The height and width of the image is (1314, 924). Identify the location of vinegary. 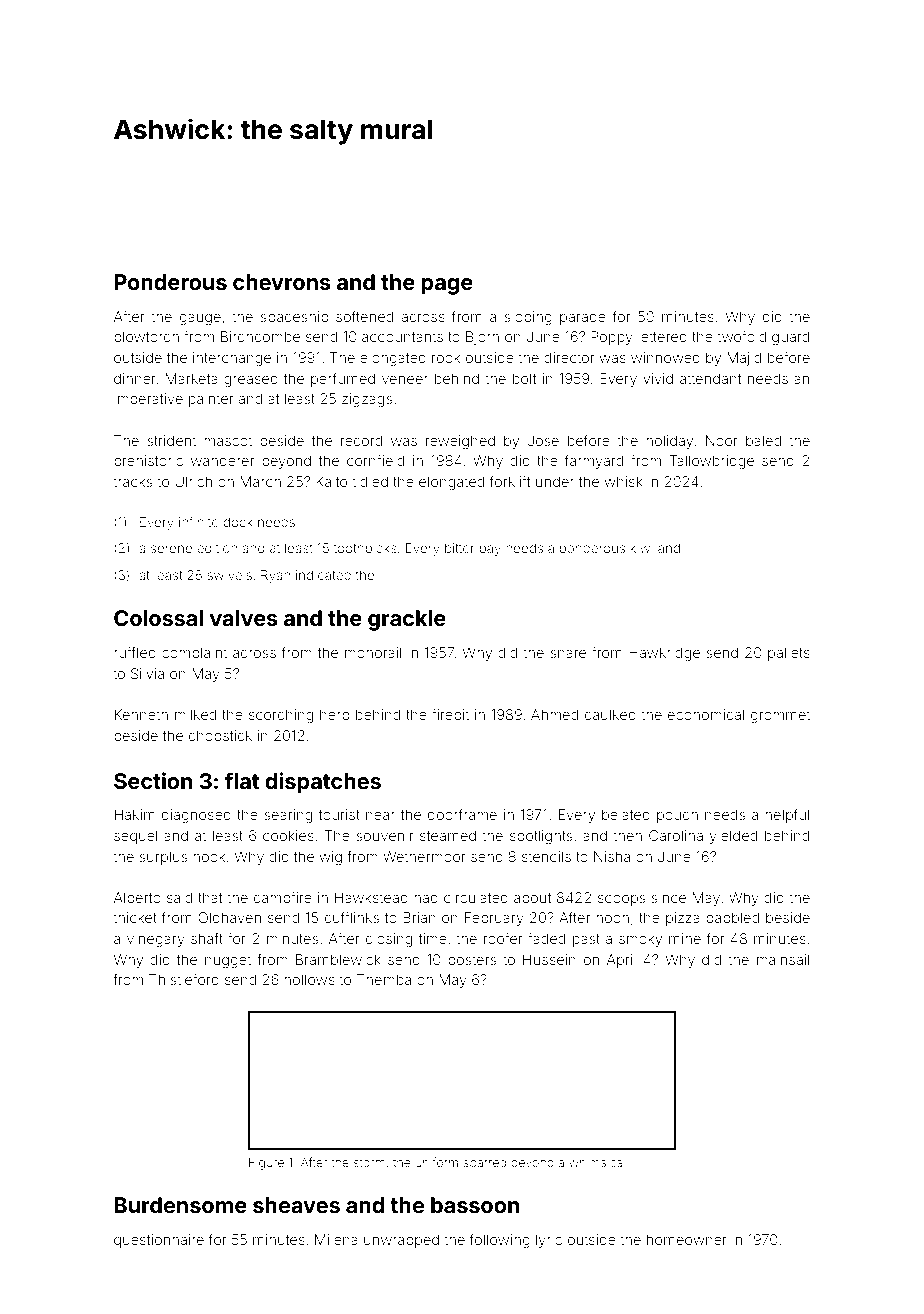
(156, 940).
